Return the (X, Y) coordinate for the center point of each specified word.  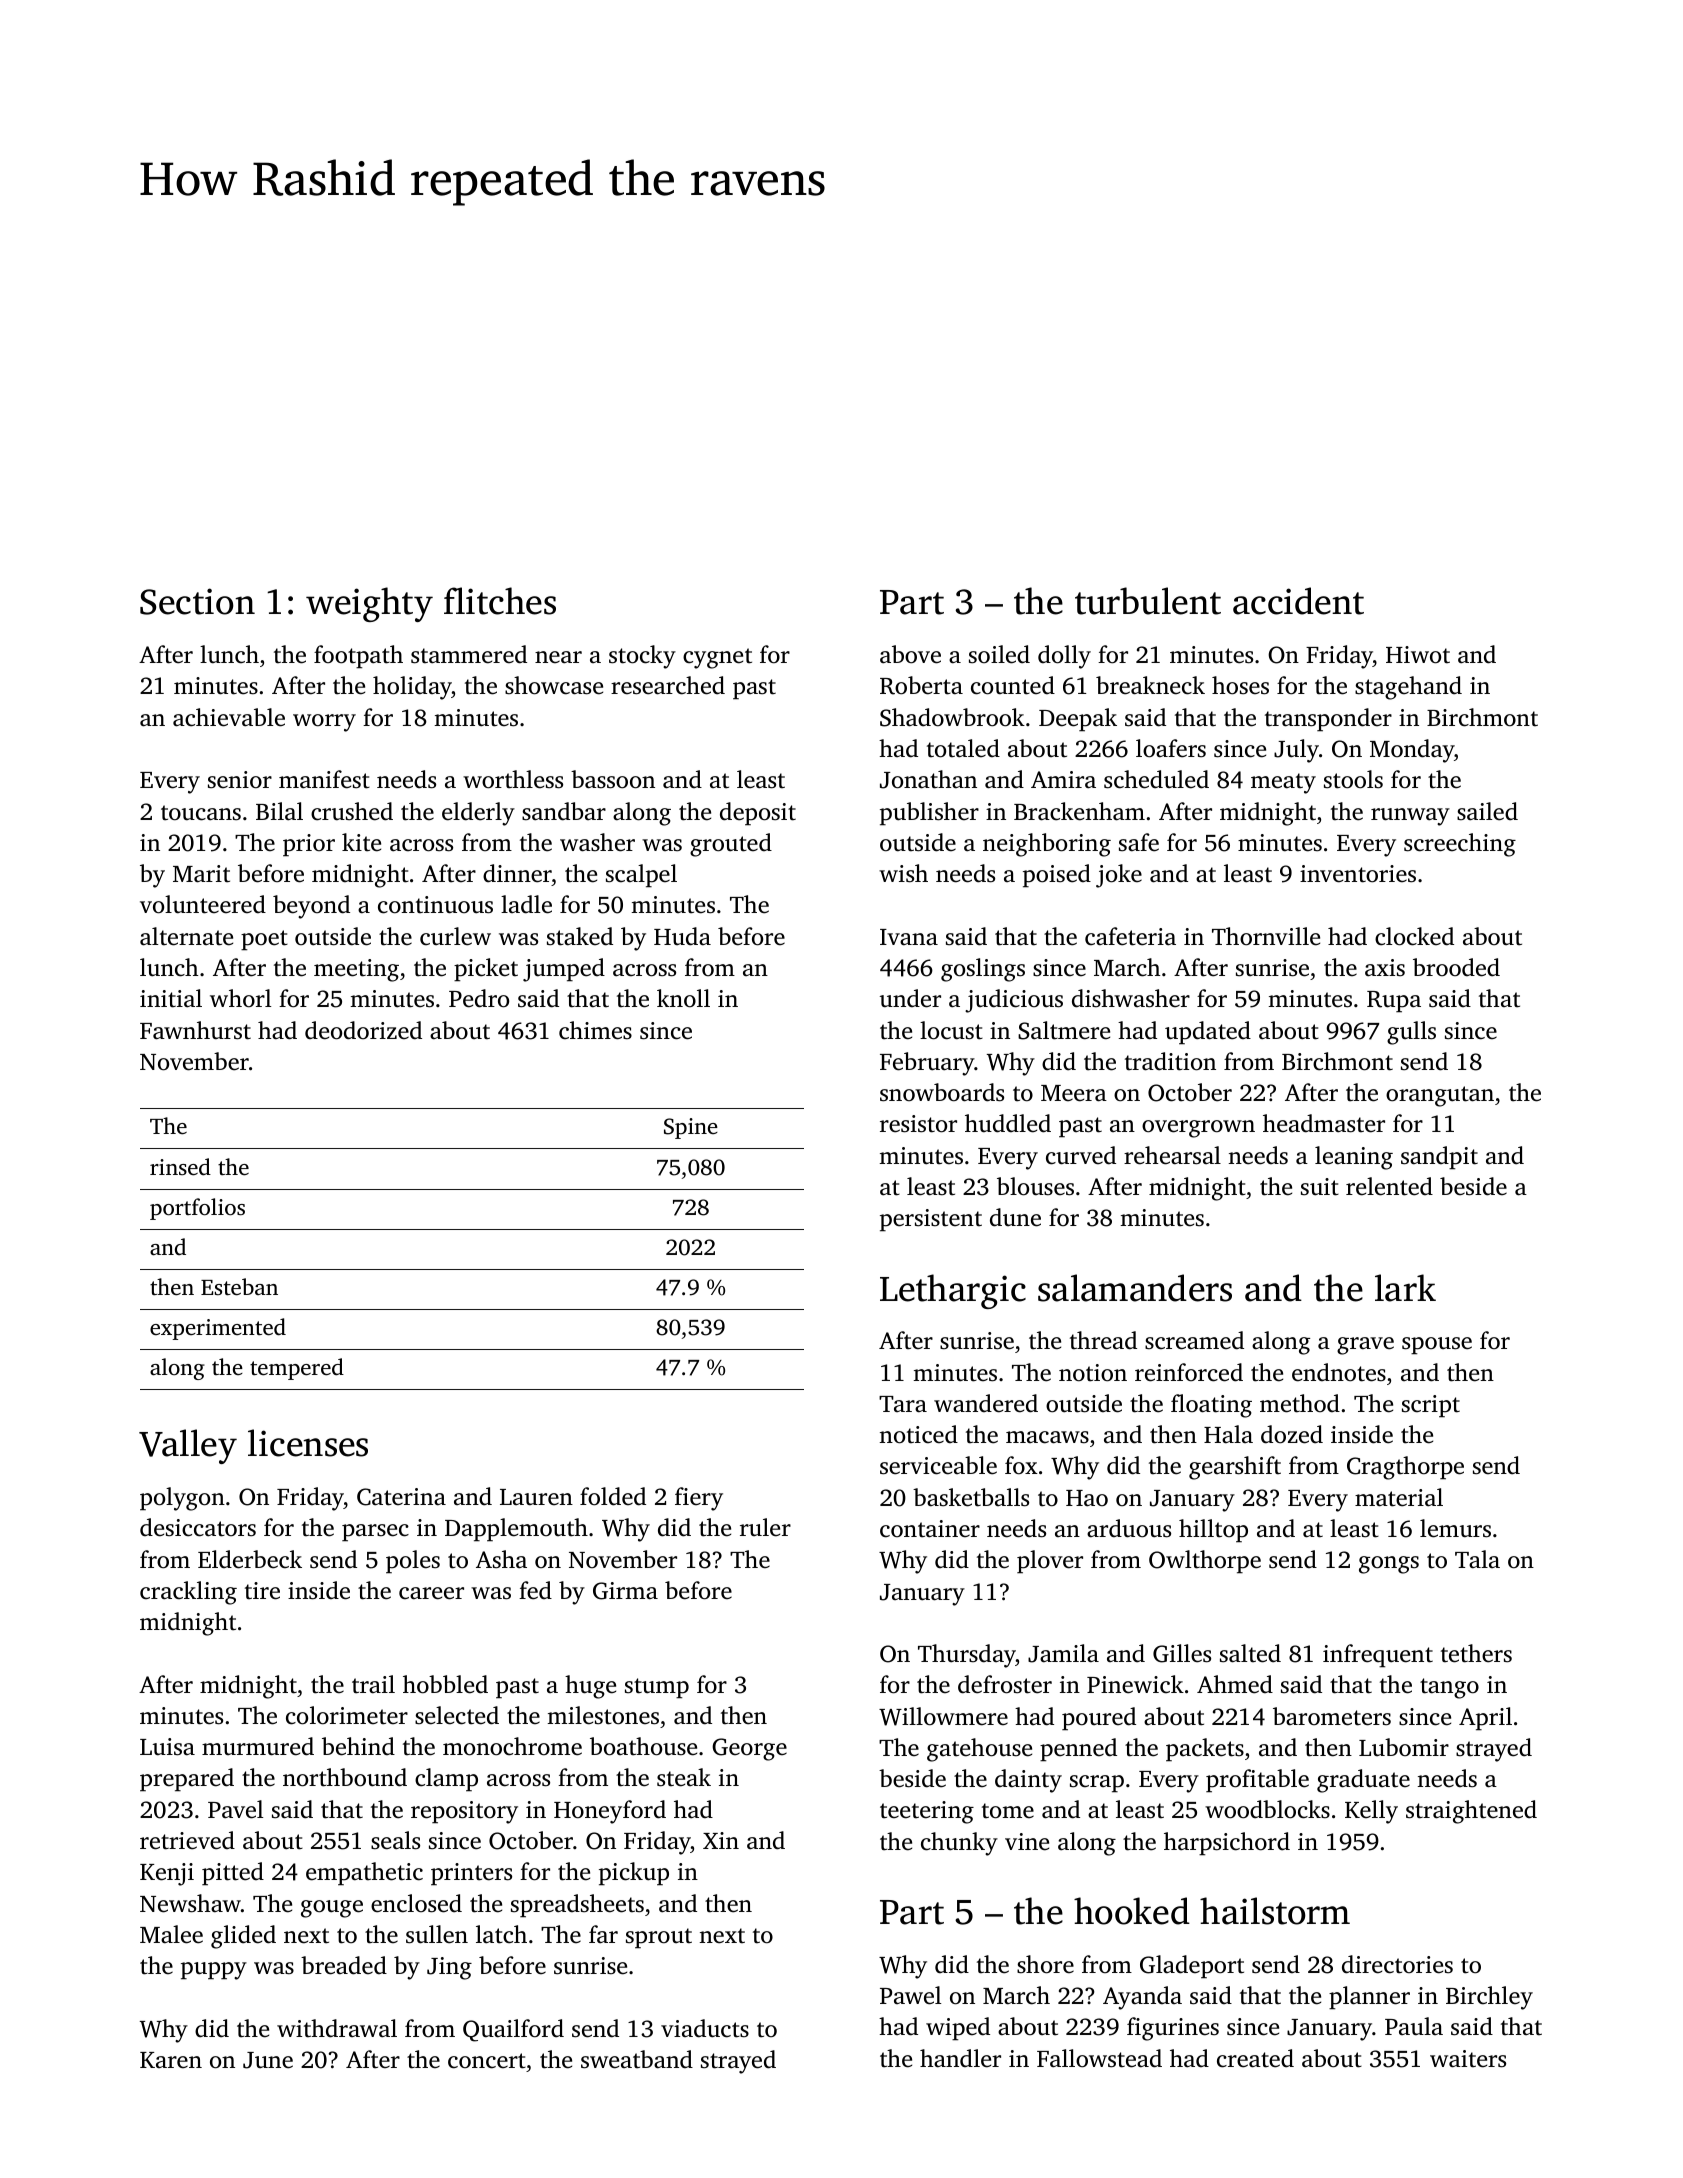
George (749, 1749)
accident (1298, 601)
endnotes (1339, 1372)
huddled (1008, 1123)
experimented (218, 1329)
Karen (171, 2060)
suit (1320, 1187)
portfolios (197, 1209)
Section (197, 601)
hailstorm (1275, 1911)
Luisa (167, 1747)
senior (240, 780)
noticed (918, 1434)
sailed (1487, 811)
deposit (758, 814)
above (910, 654)
